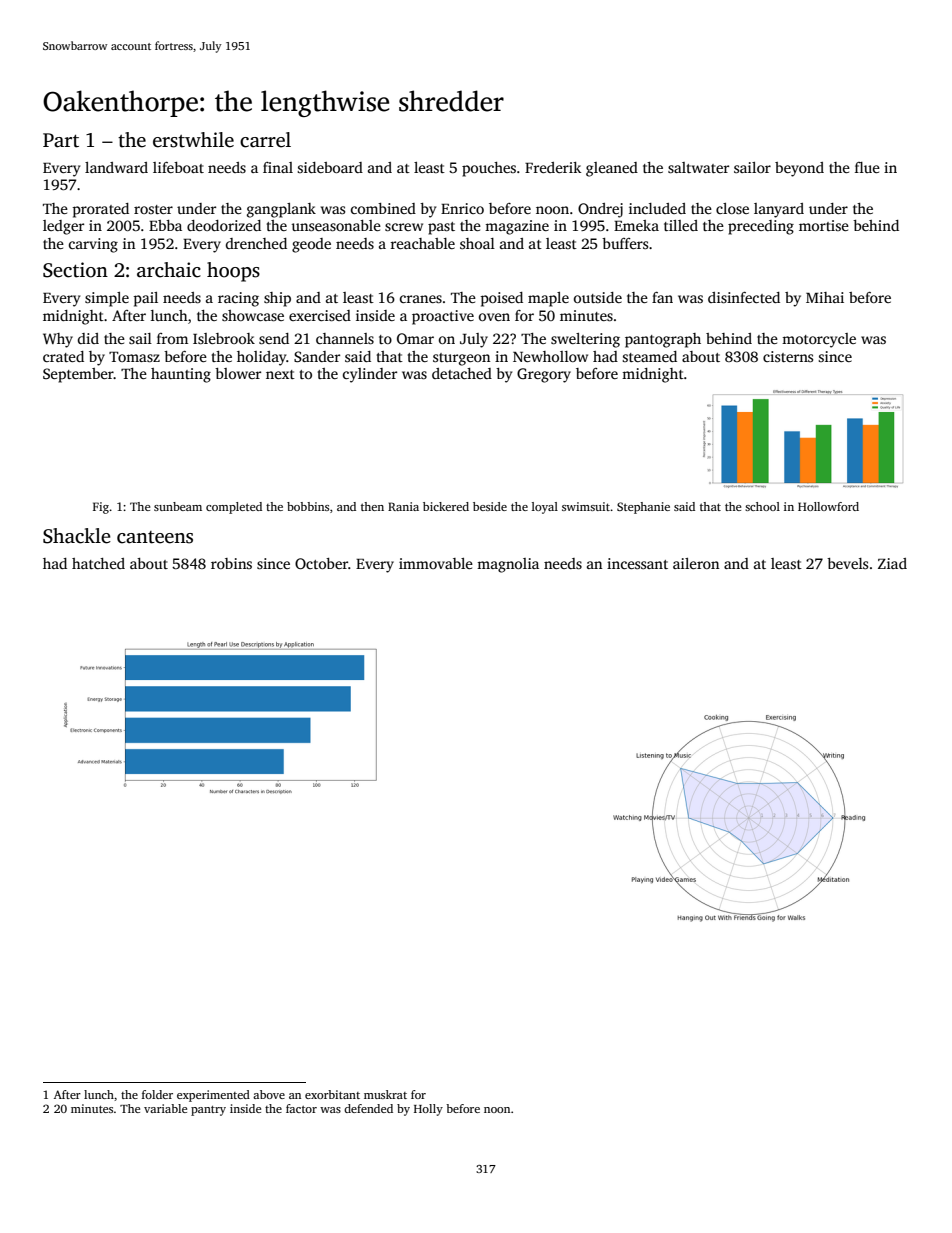  What do you see at coordinates (77, 536) in the page?
I see `Shackle` at bounding box center [77, 536].
